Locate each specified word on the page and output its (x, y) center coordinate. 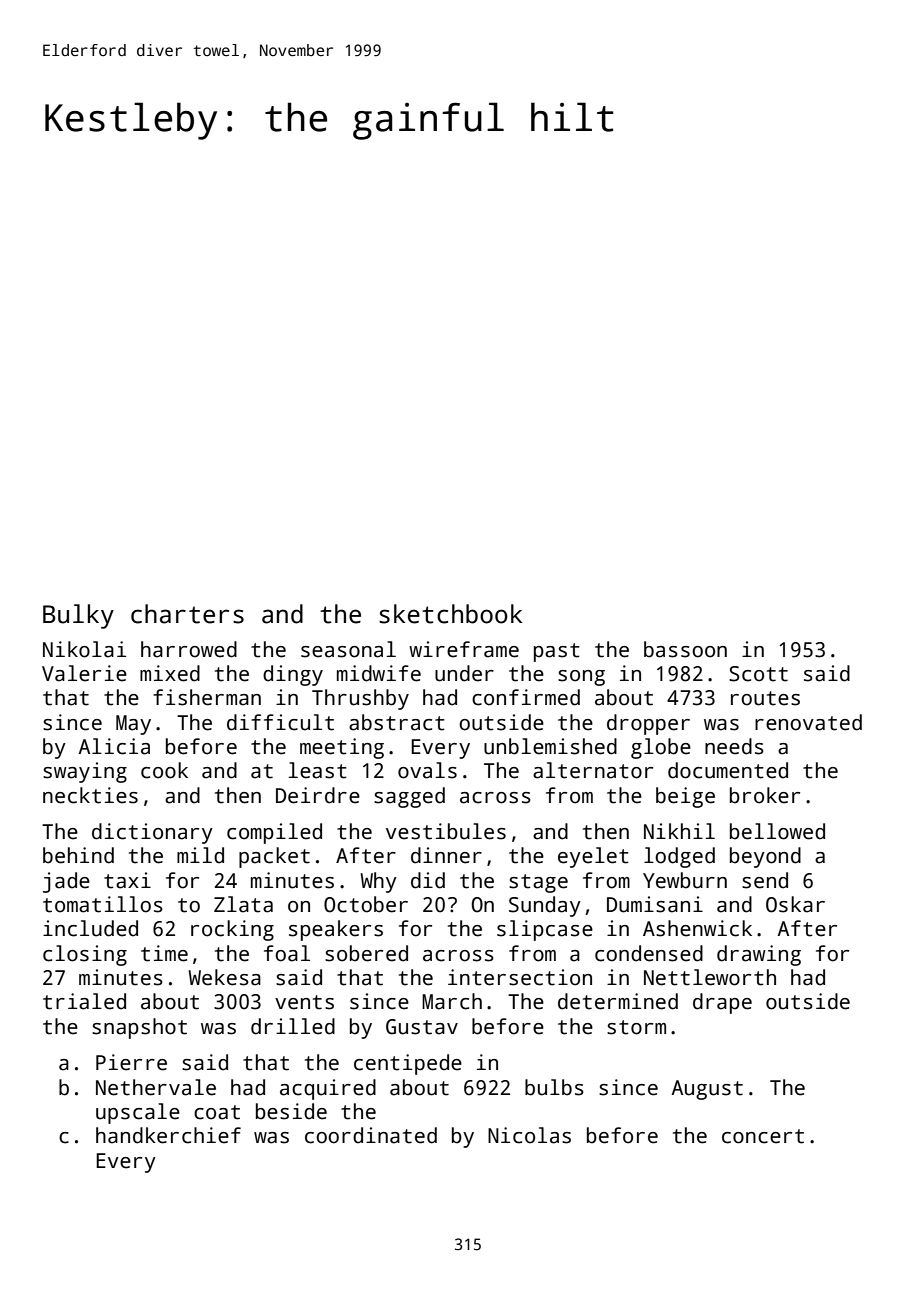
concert (763, 1136)
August (707, 1090)
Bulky (78, 616)
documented (728, 770)
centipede (408, 1064)
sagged (409, 797)
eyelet (593, 857)
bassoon (685, 649)
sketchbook (450, 614)
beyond (765, 857)
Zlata (243, 904)
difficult (280, 722)
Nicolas (529, 1135)
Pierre (131, 1062)
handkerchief (168, 1135)
